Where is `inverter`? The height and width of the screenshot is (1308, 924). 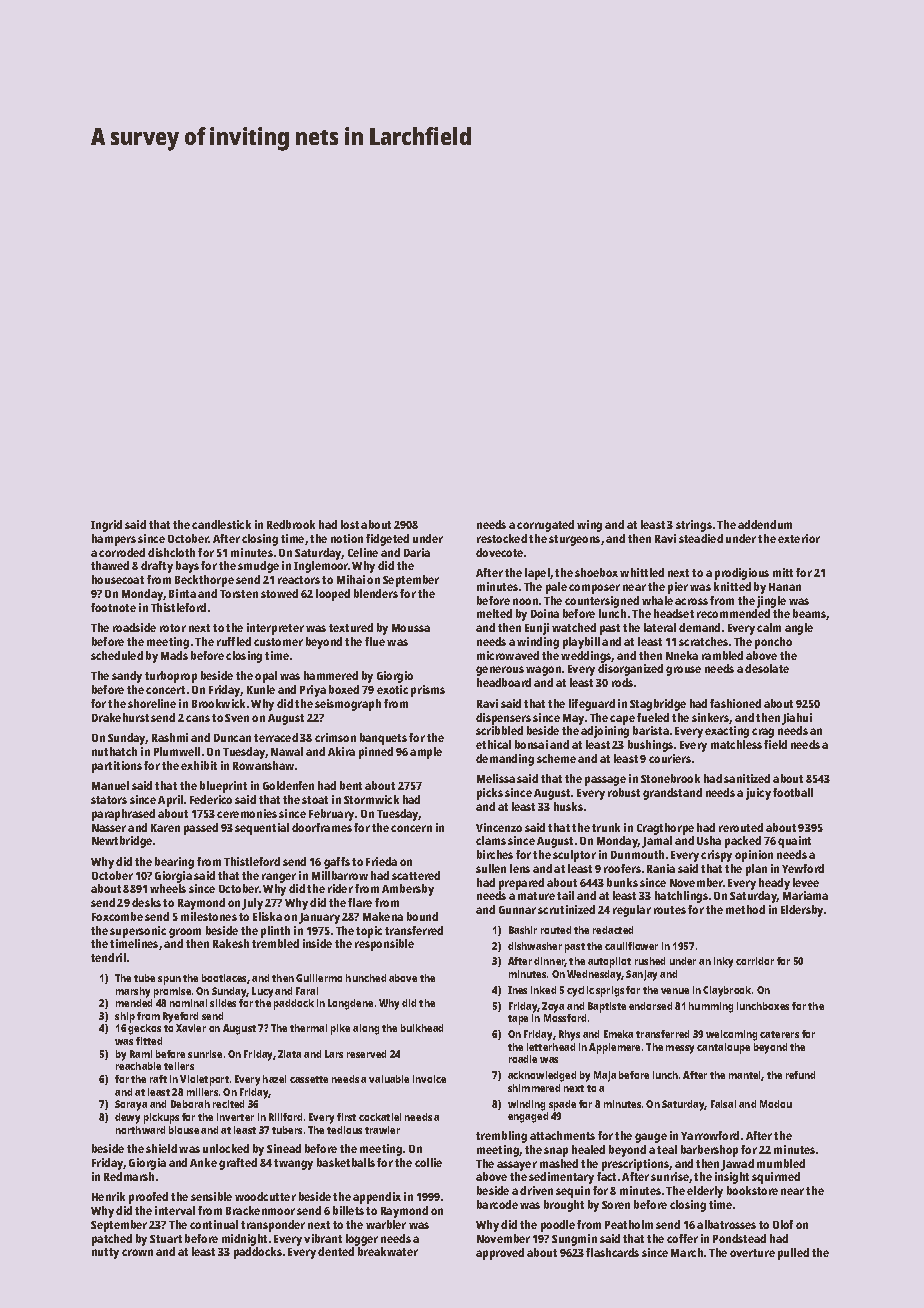
inverter is located at coordinates (235, 1117).
